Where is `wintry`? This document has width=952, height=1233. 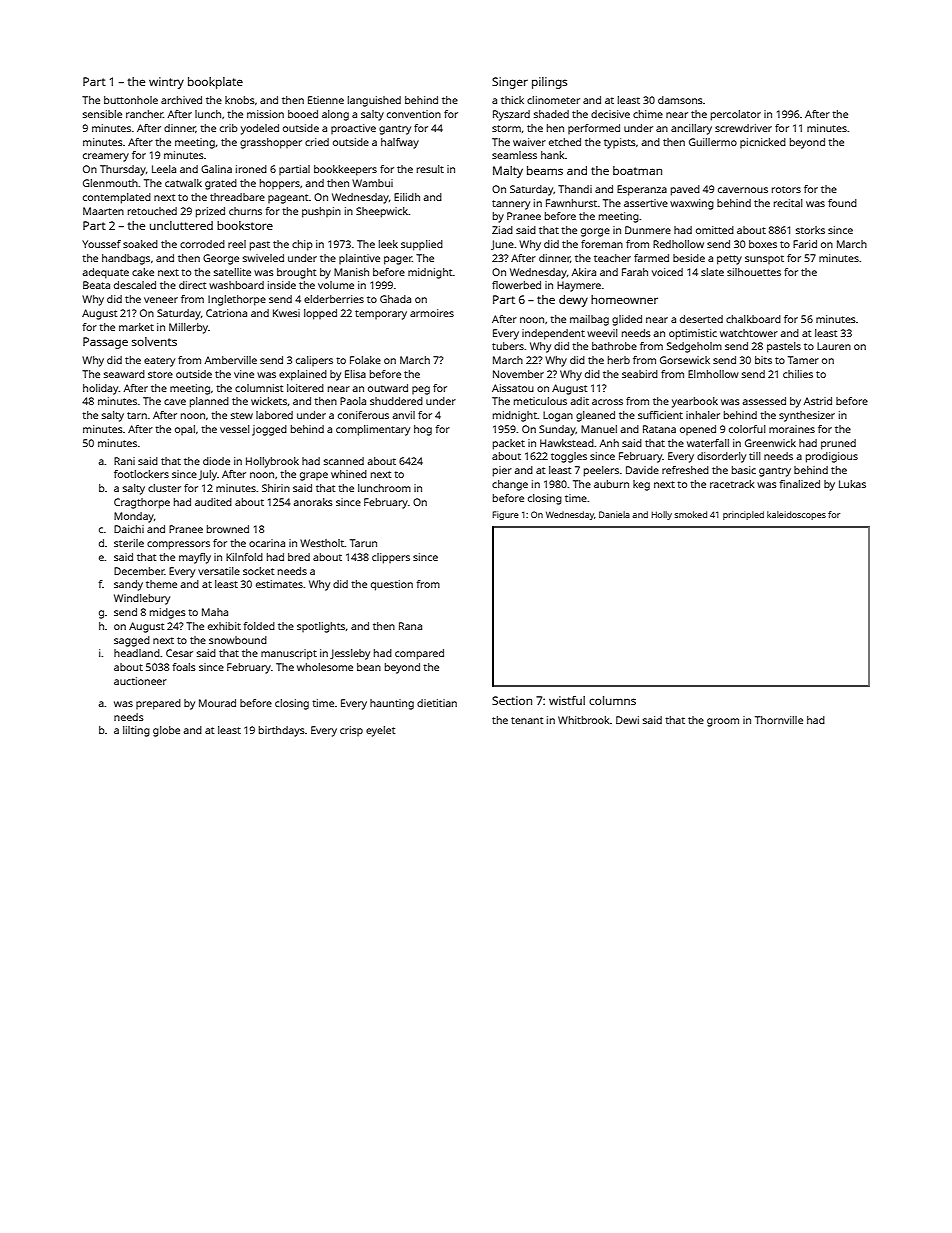 wintry is located at coordinates (166, 83).
